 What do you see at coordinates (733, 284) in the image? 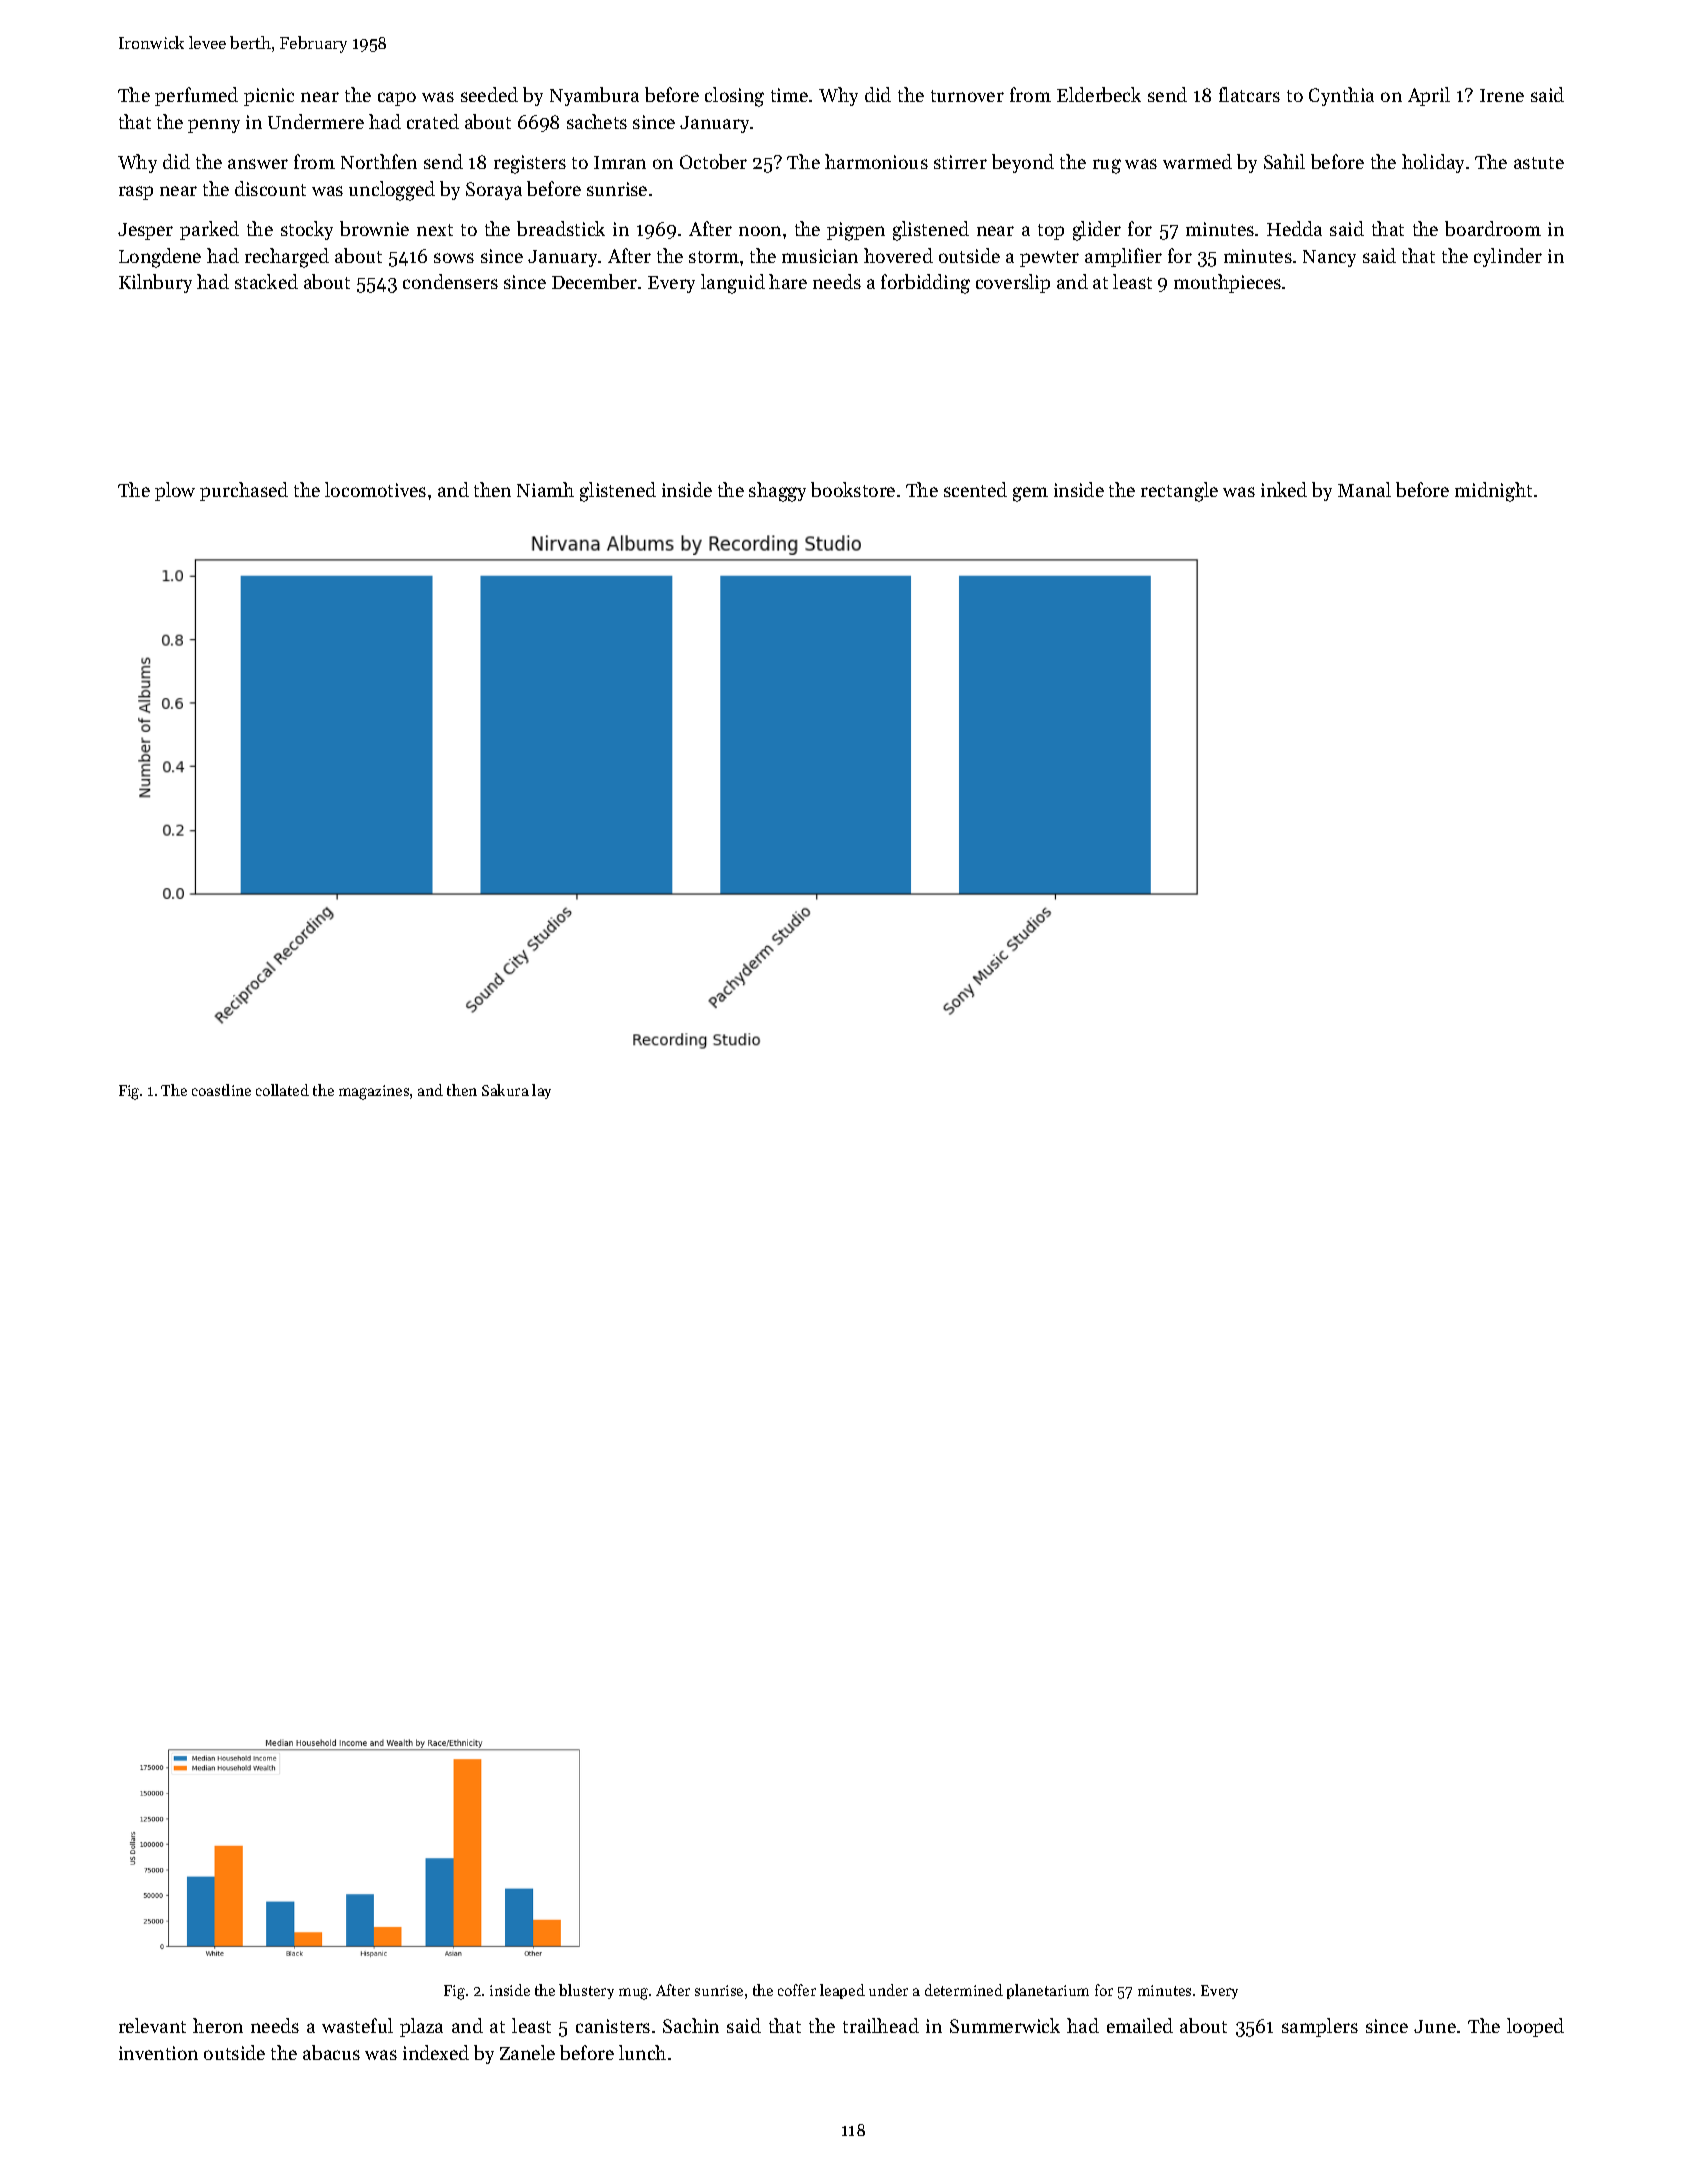
I see `languid` at bounding box center [733, 284].
